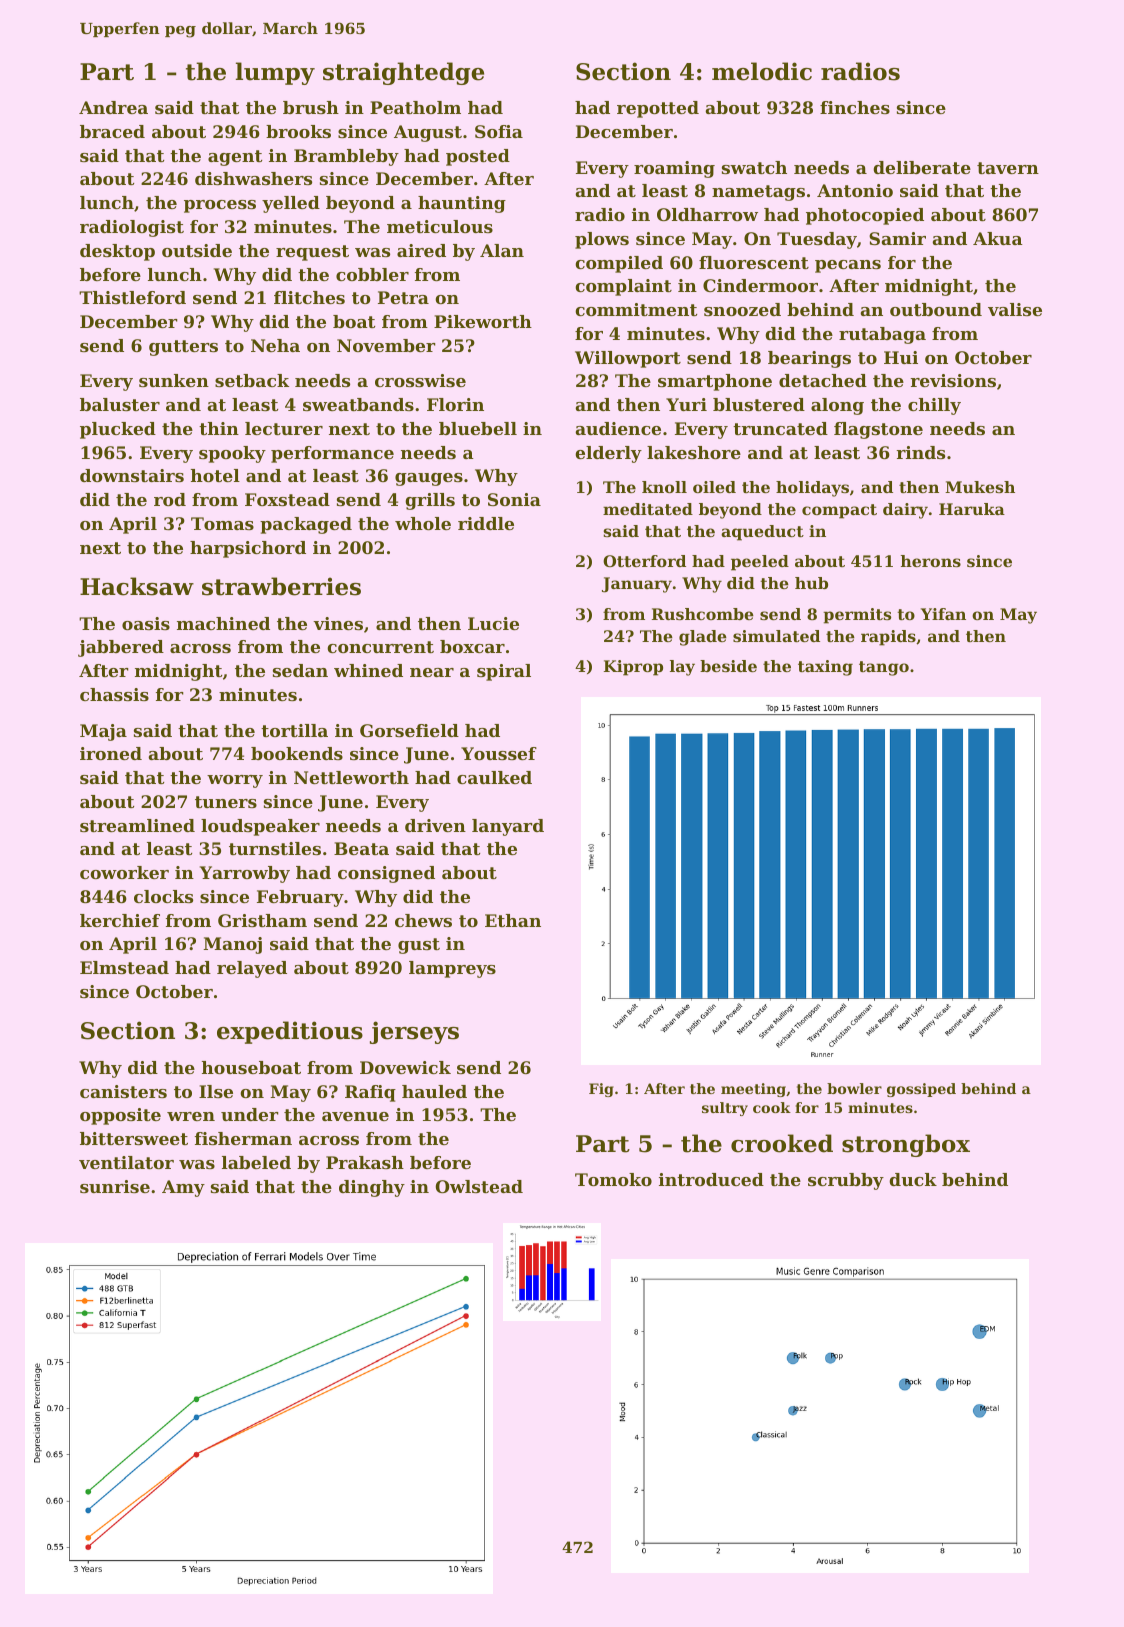  Describe the element at coordinates (132, 475) in the document. I see `downstairs` at that location.
